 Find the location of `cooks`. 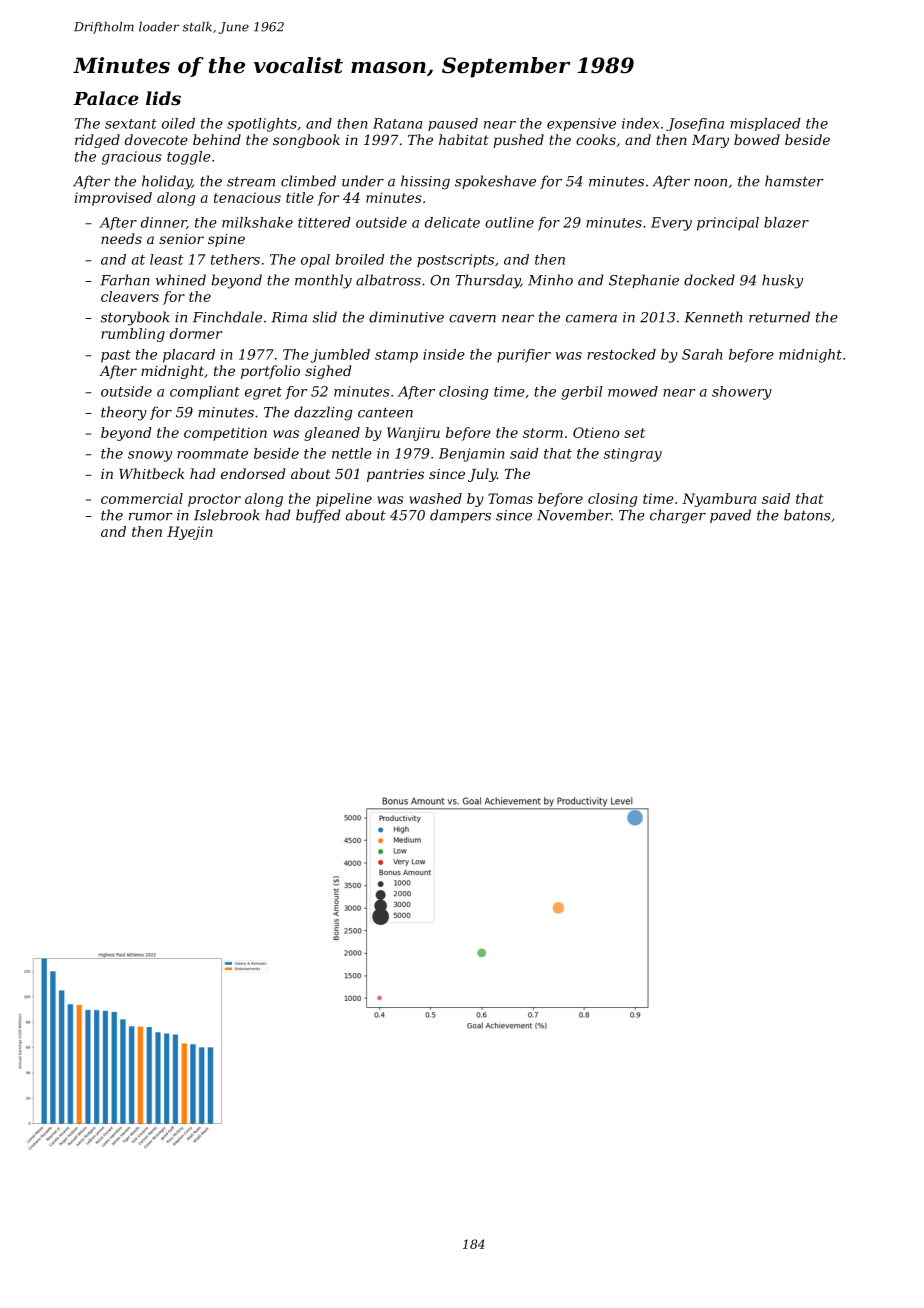

cooks is located at coordinates (596, 139).
